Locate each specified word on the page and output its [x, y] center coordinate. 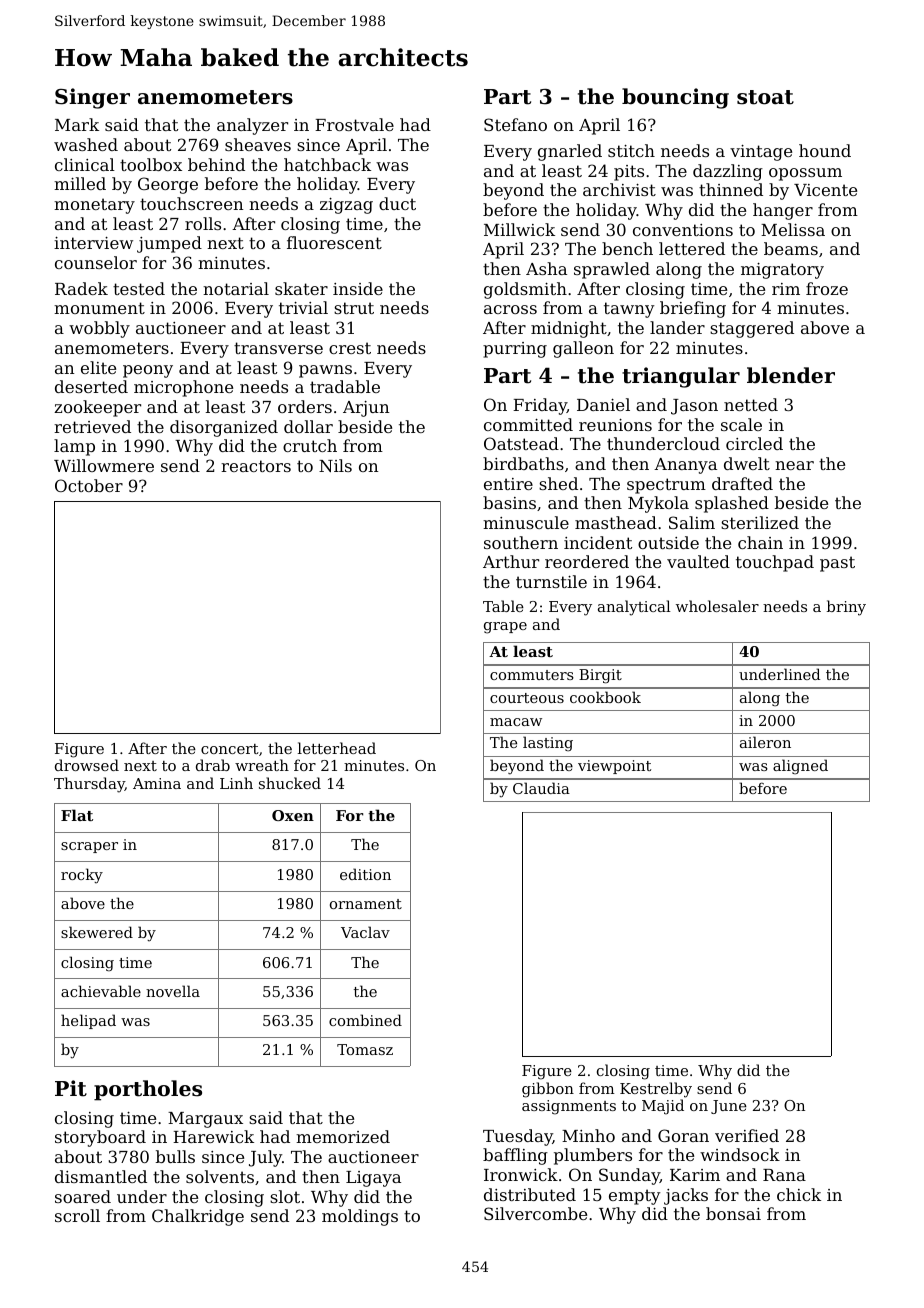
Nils [335, 465]
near [794, 465]
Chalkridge [198, 1217]
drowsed [87, 765]
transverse [278, 348]
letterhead [337, 748]
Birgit [600, 676]
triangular [681, 377]
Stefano [515, 124]
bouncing [675, 98]
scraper [89, 847]
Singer [92, 98]
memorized [343, 1136]
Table [503, 606]
